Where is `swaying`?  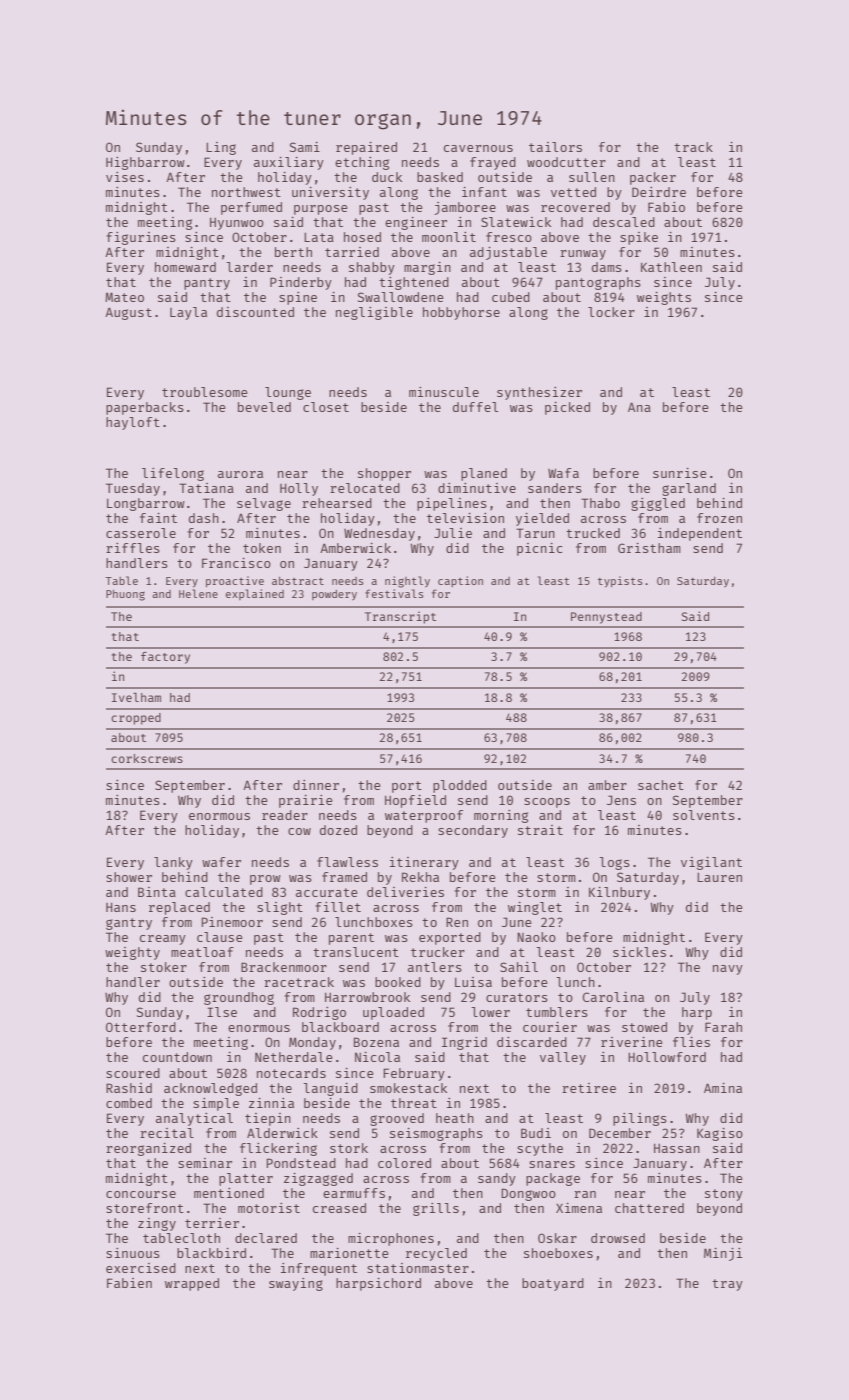
swaying is located at coordinates (296, 1284).
